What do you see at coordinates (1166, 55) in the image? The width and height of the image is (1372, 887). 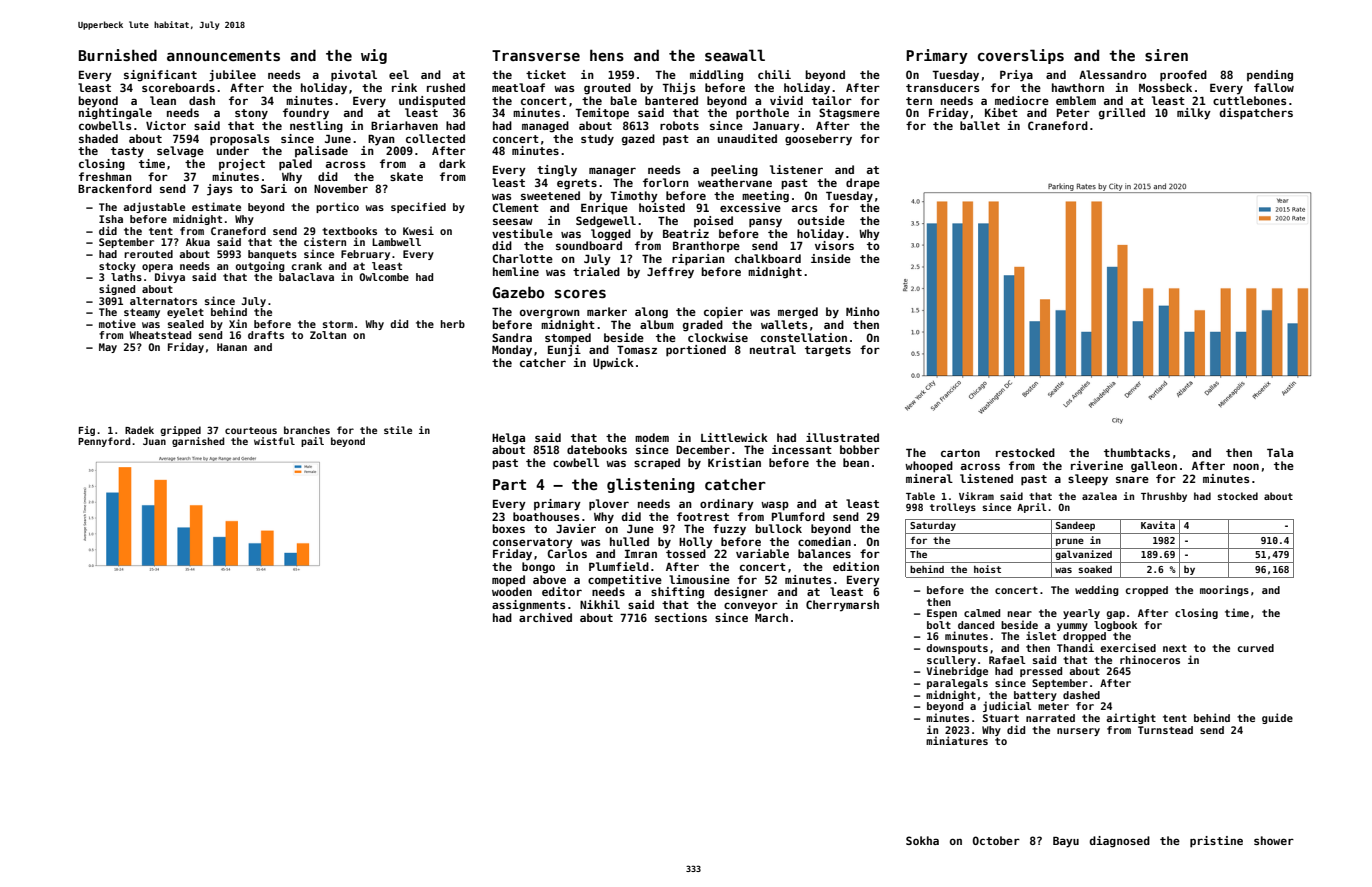 I see `siren` at bounding box center [1166, 55].
